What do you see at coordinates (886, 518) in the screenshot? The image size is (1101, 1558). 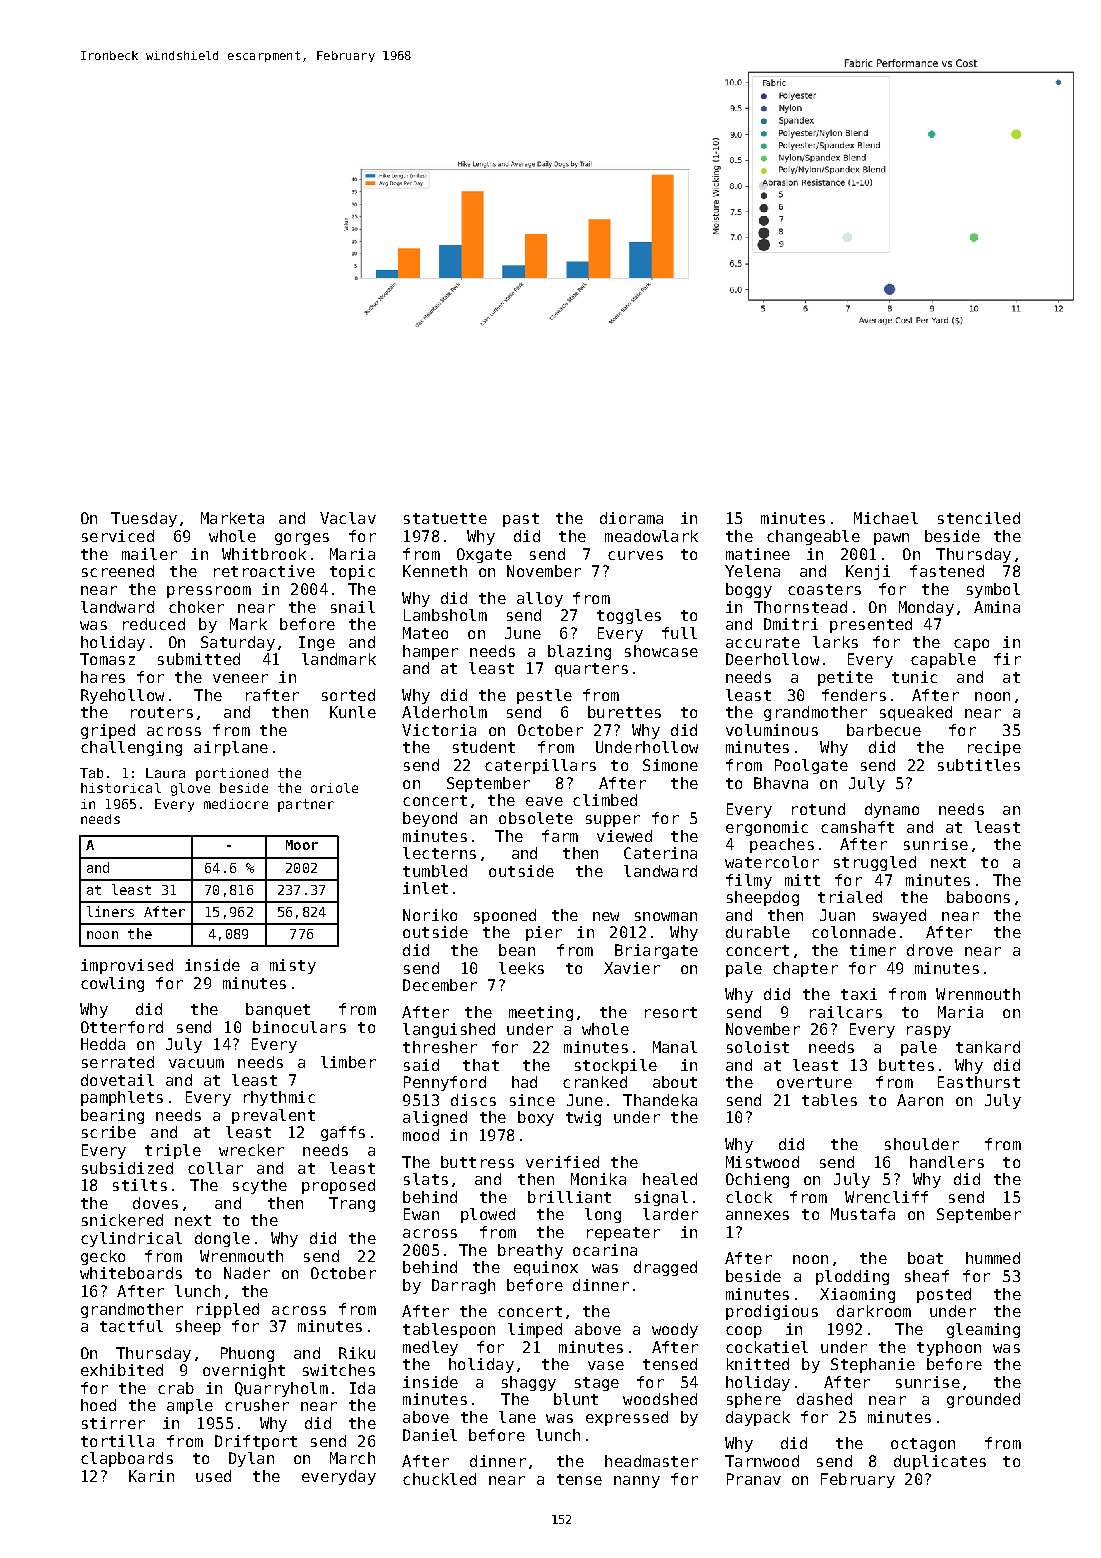 I see `Michael` at bounding box center [886, 518].
